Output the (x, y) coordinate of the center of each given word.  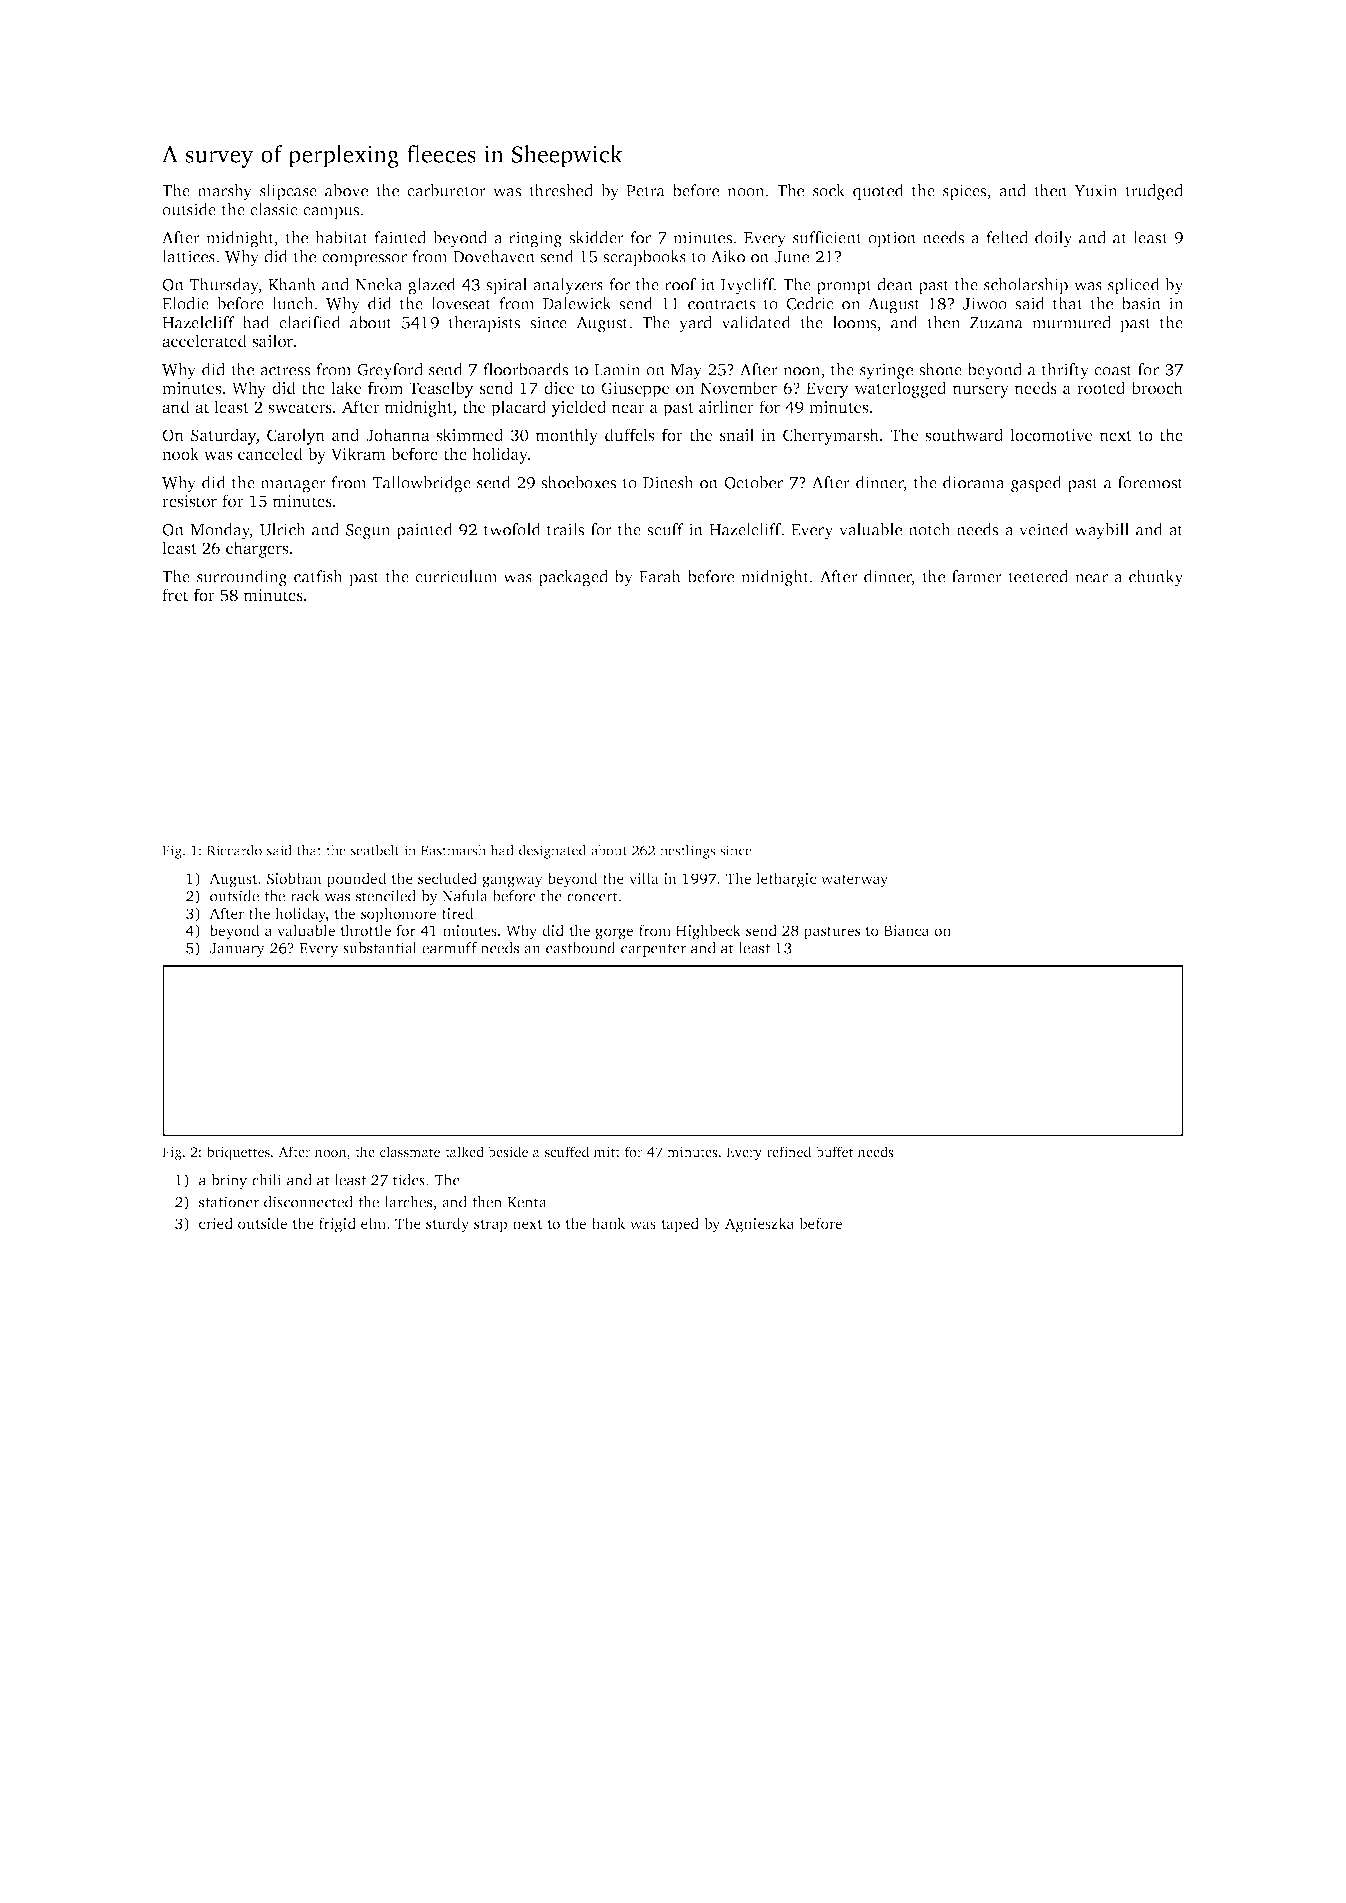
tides (409, 1180)
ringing (535, 239)
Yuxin (1096, 190)
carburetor (446, 190)
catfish (318, 576)
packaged (573, 578)
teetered (1038, 576)
